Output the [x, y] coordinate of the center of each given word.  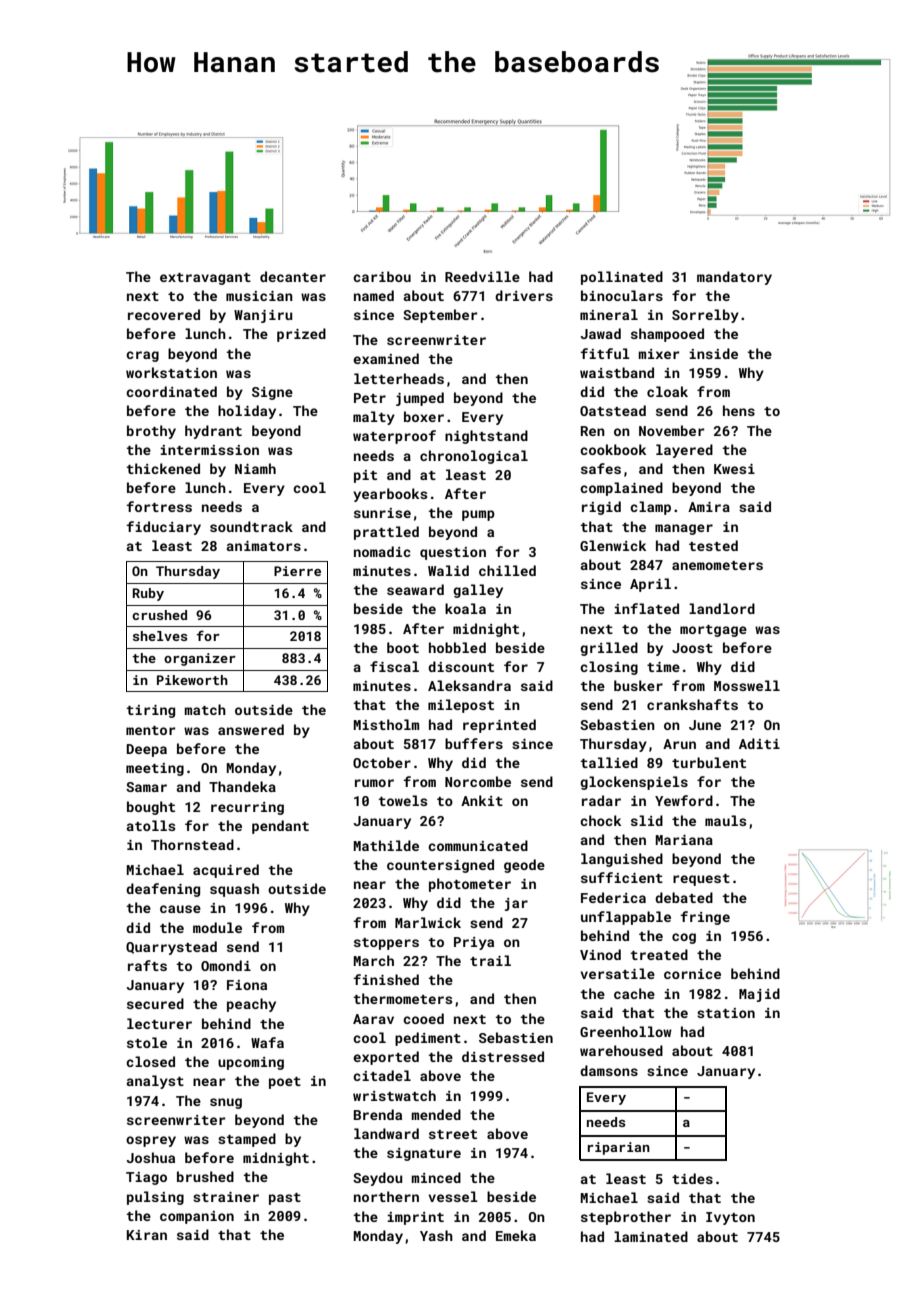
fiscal [394, 666]
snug [226, 1103]
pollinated [622, 278]
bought [151, 808]
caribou [382, 276]
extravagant [205, 279]
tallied [609, 762]
